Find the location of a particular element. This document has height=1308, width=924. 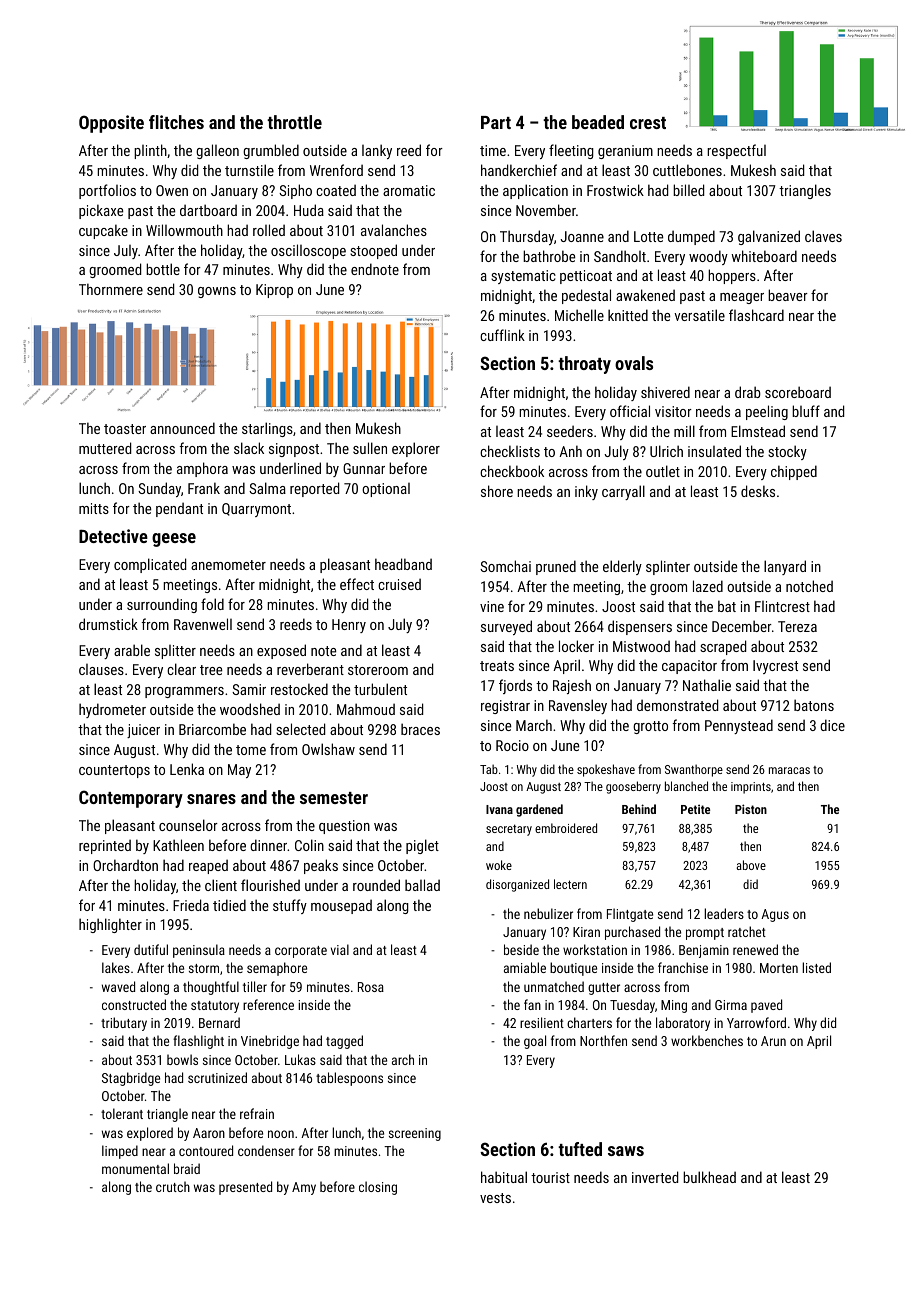

Behind is located at coordinates (639, 809).
